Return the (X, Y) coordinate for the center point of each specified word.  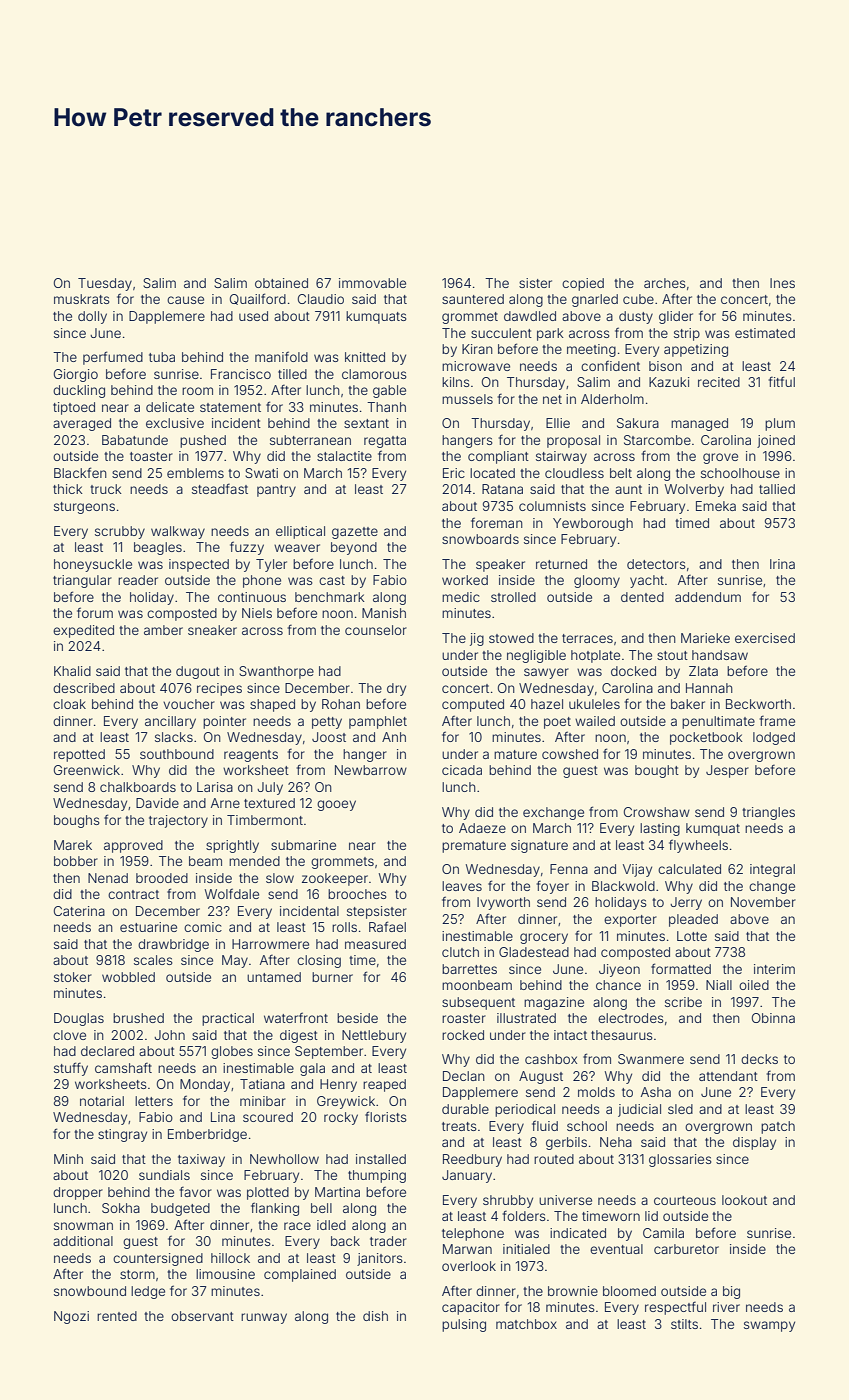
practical (228, 1019)
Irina (782, 564)
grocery (544, 938)
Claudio (321, 299)
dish (375, 1316)
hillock (230, 1258)
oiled (754, 985)
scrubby (120, 532)
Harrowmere (270, 944)
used (253, 316)
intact (570, 1035)
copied (583, 284)
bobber (76, 861)
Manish (384, 613)
